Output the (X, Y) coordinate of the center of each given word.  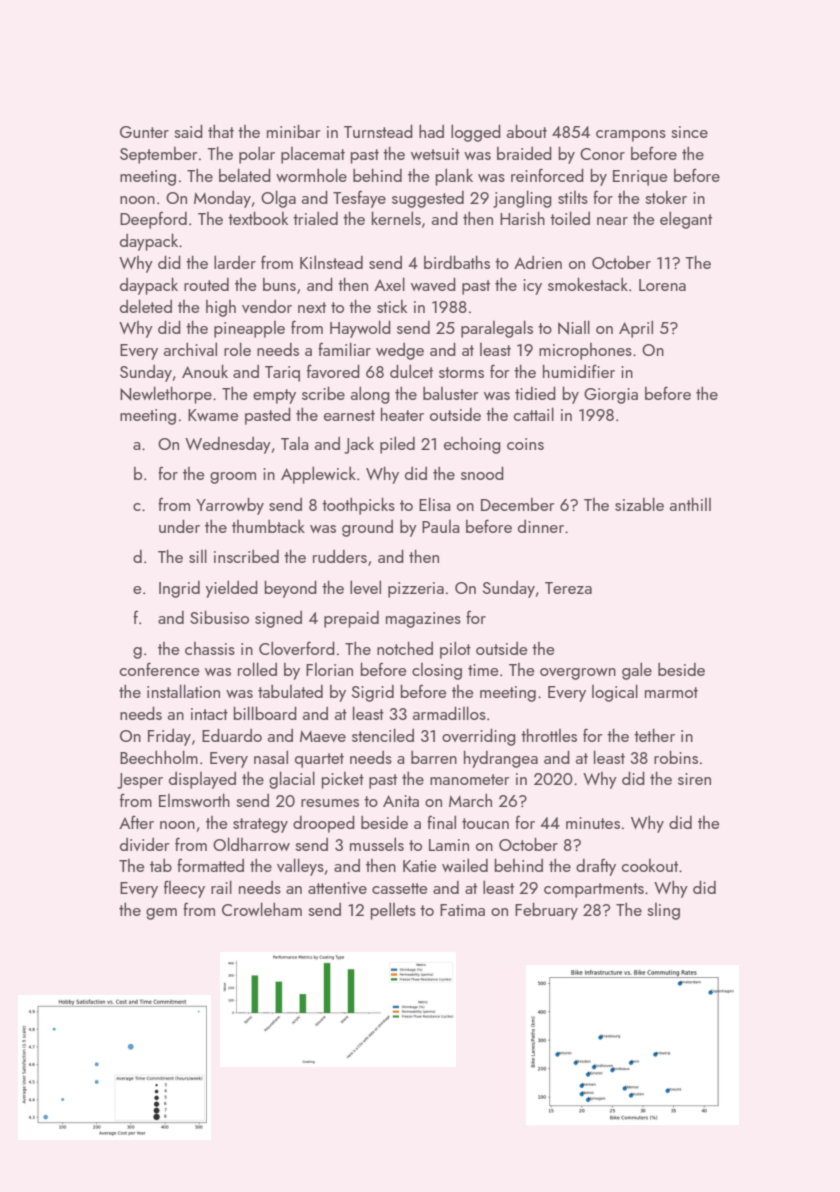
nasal (271, 757)
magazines (423, 620)
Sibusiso (219, 617)
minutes (593, 823)
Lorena (662, 285)
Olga (278, 199)
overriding (479, 737)
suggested (428, 199)
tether (654, 735)
